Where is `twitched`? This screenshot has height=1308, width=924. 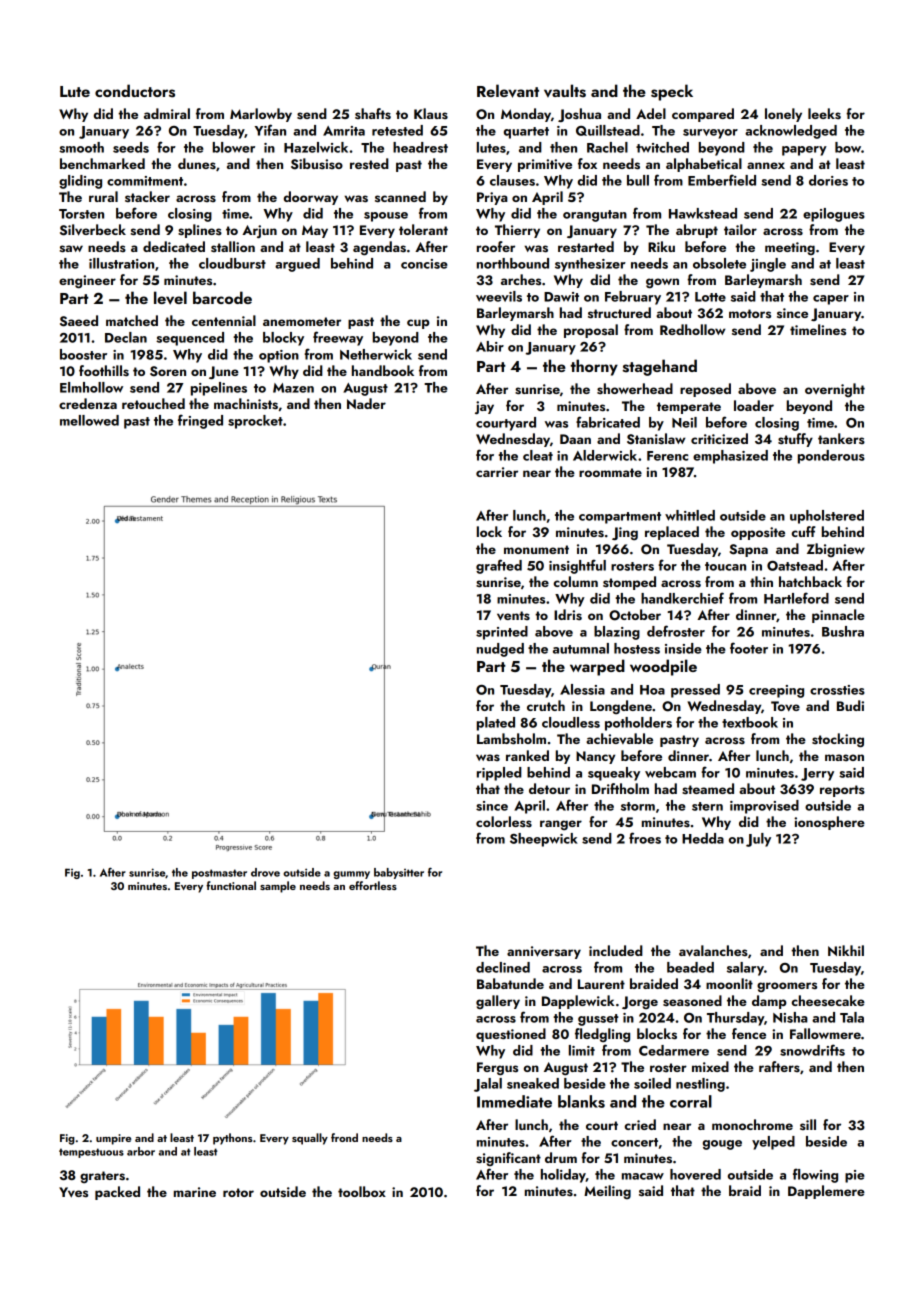 twitched is located at coordinates (662, 147).
